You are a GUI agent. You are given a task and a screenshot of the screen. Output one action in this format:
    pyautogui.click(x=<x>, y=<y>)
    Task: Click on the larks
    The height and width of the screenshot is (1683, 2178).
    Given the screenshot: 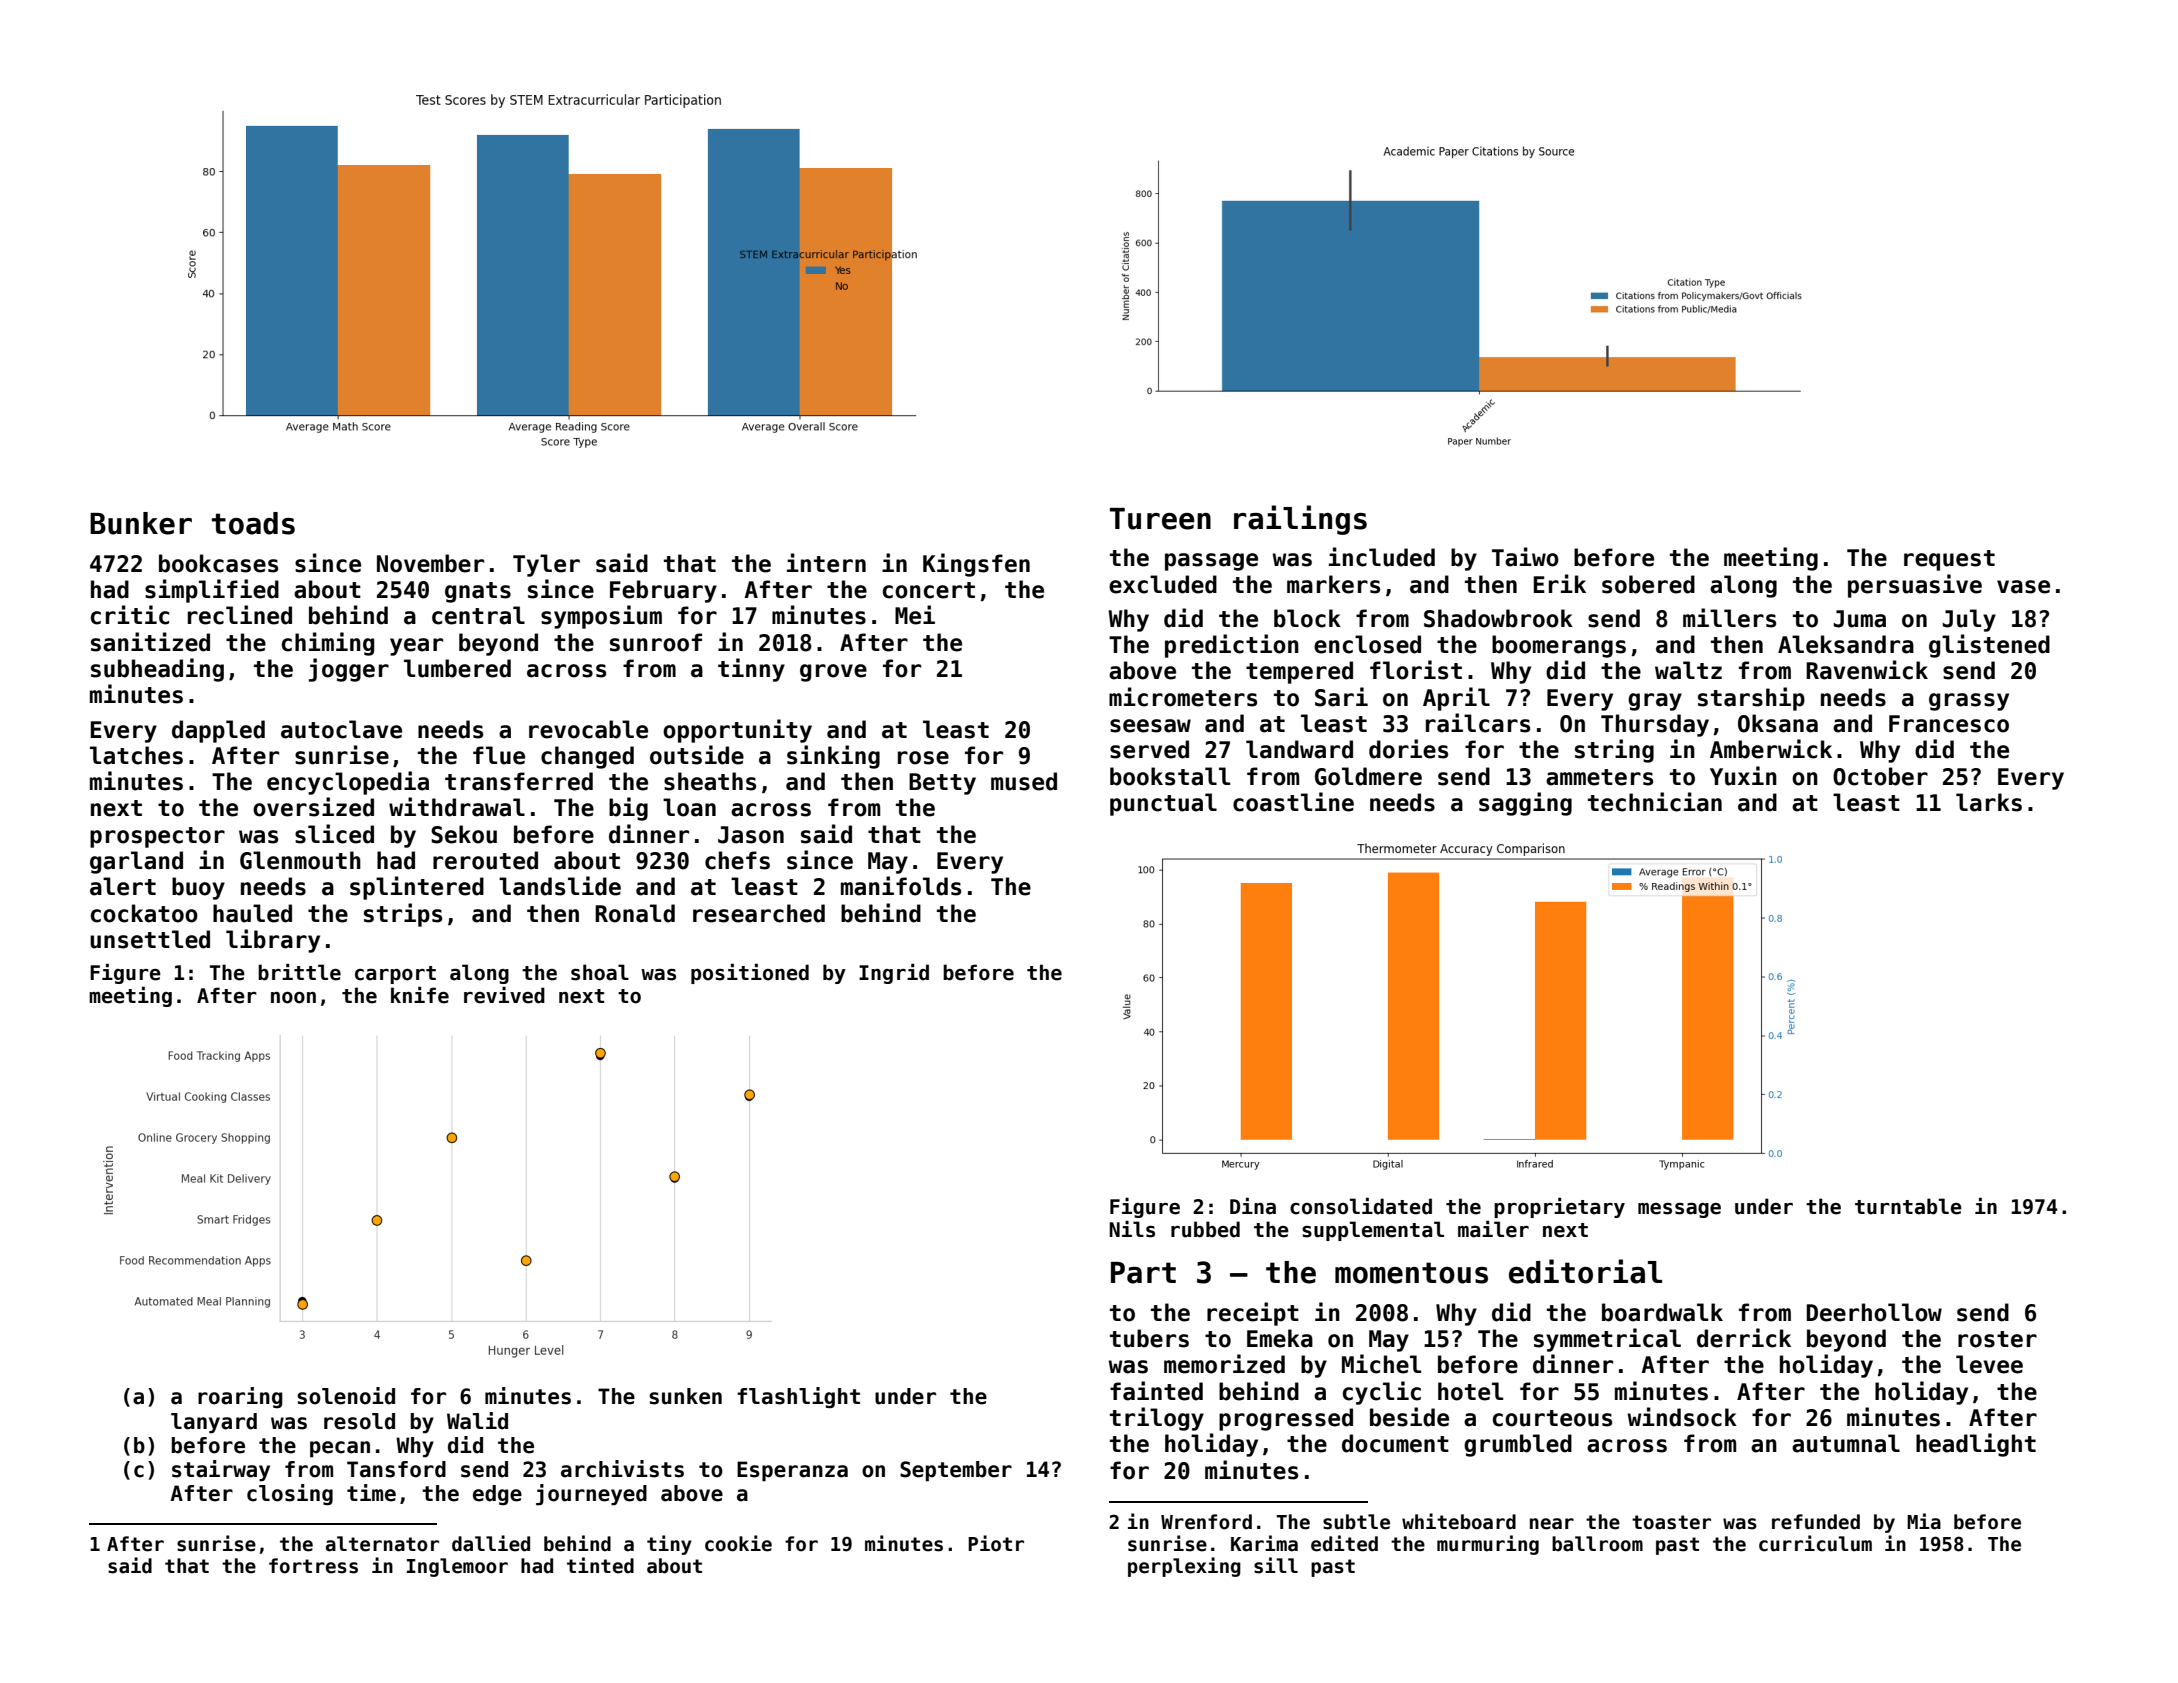 What is the action you would take?
    pyautogui.click(x=1989, y=802)
